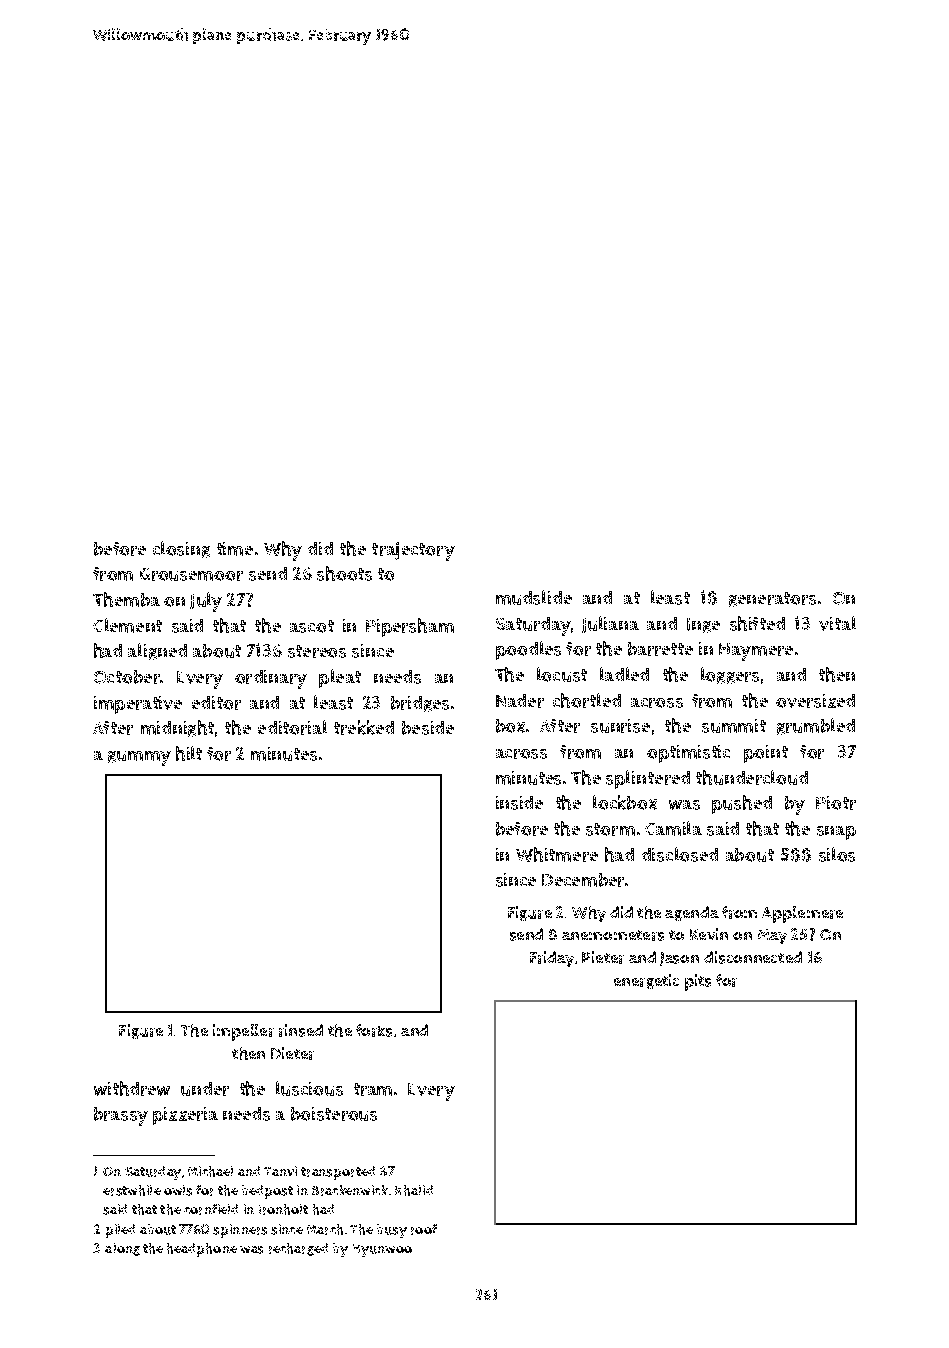  Describe the element at coordinates (373, 1089) in the screenshot. I see `tram` at that location.
